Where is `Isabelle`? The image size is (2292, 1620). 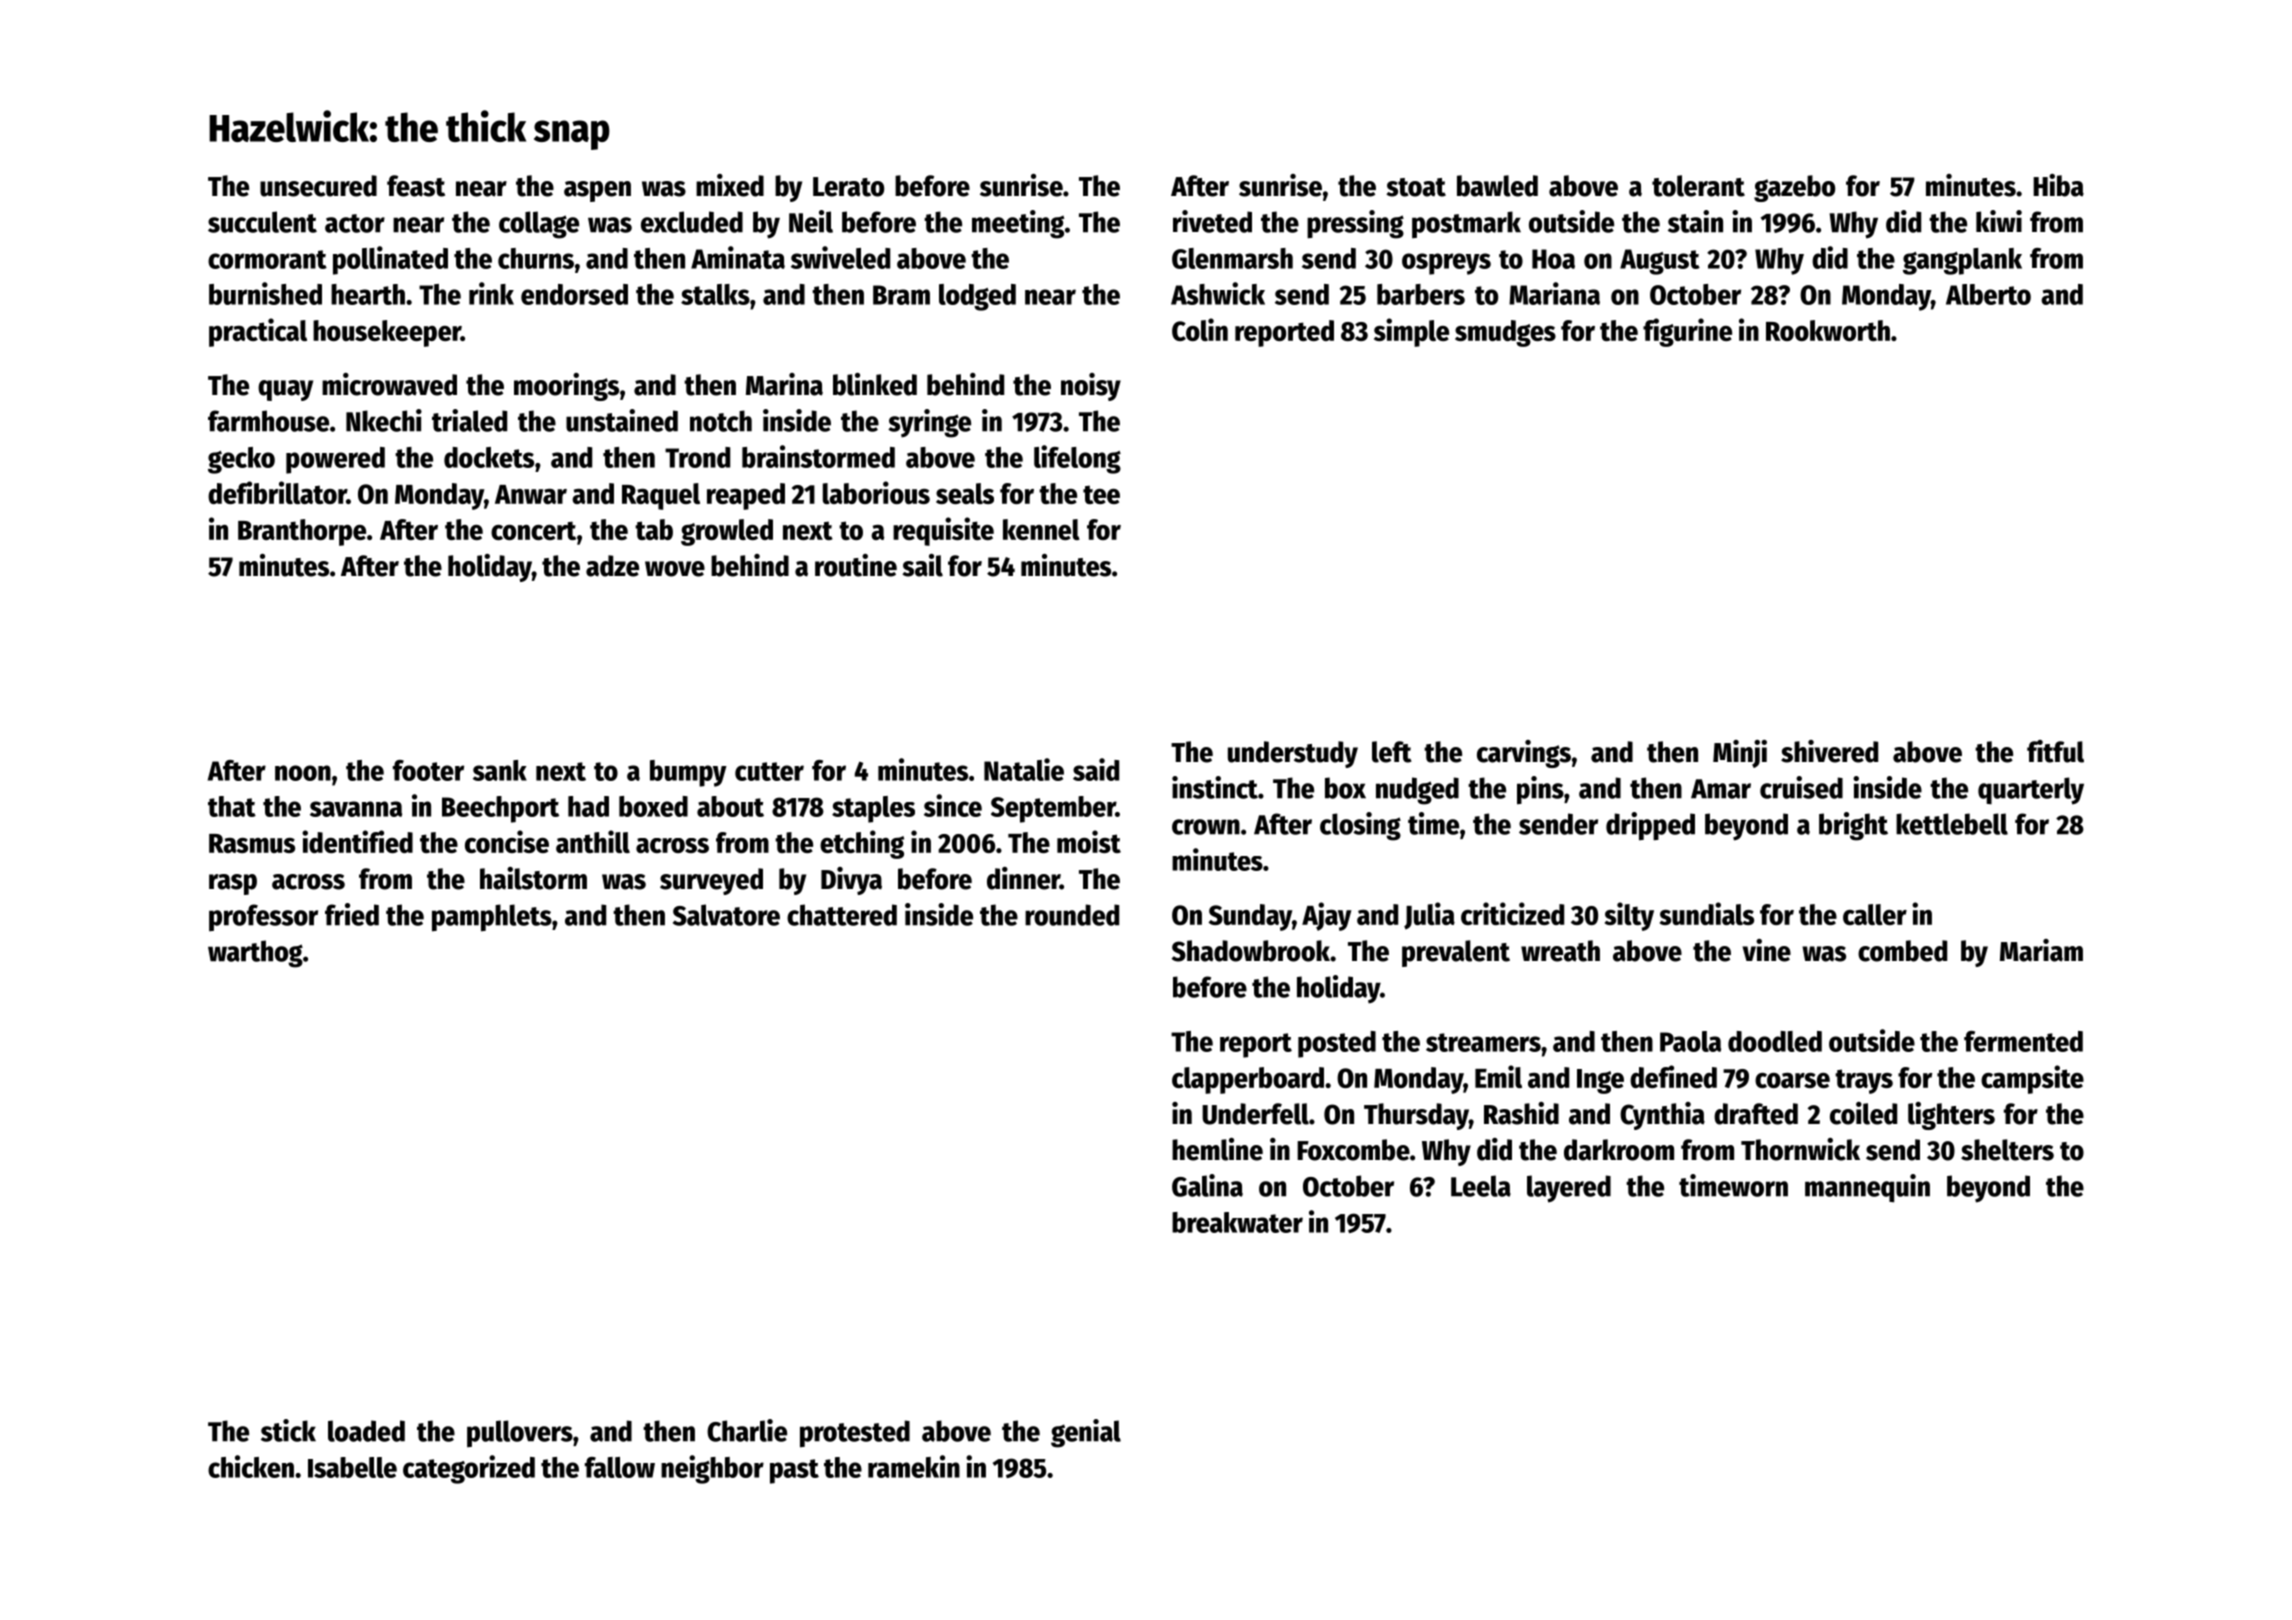
Isabelle is located at coordinates (352, 1467).
